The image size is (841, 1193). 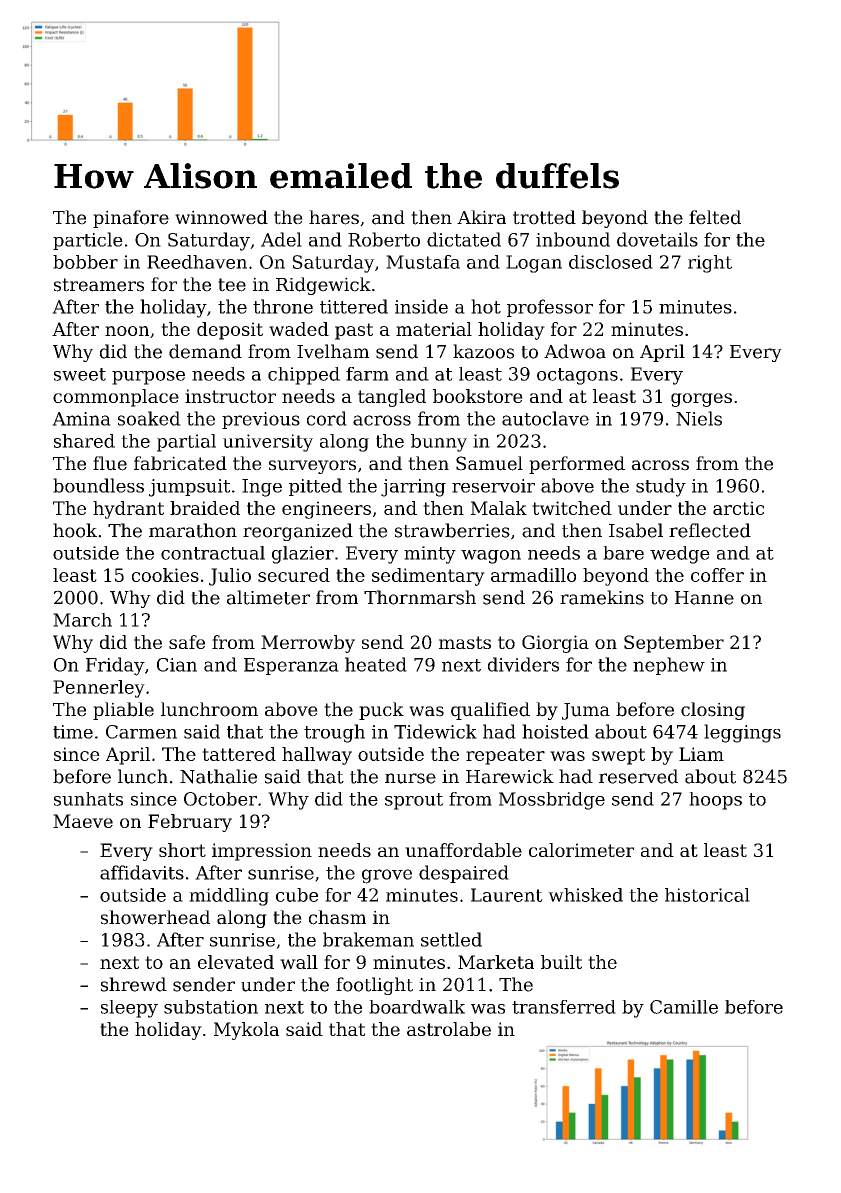 What do you see at coordinates (211, 1007) in the page?
I see `substation` at bounding box center [211, 1007].
